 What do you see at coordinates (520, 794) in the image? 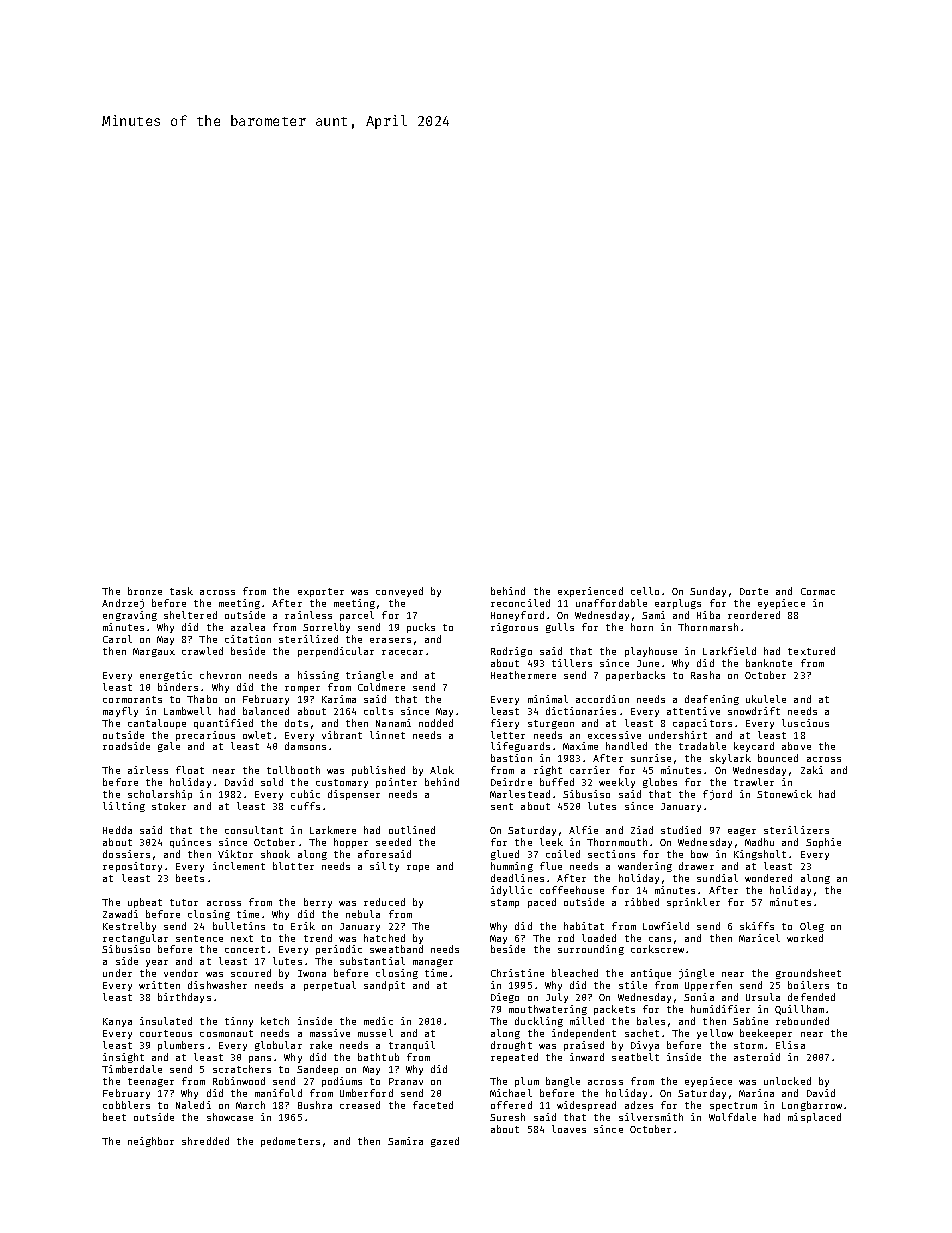
I see `Marlestead` at bounding box center [520, 794].
